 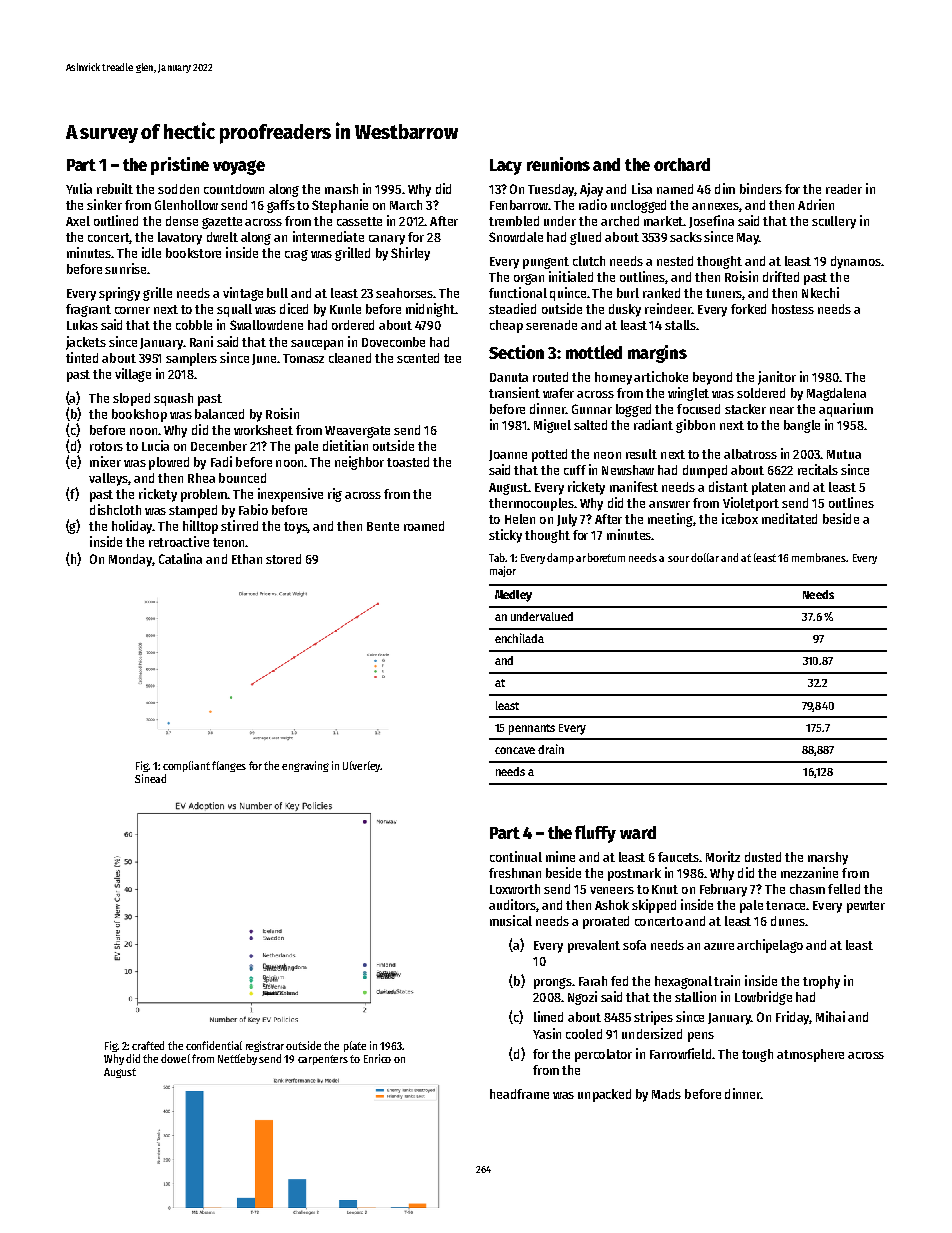 What do you see at coordinates (810, 1055) in the screenshot?
I see `atmosphere` at bounding box center [810, 1055].
